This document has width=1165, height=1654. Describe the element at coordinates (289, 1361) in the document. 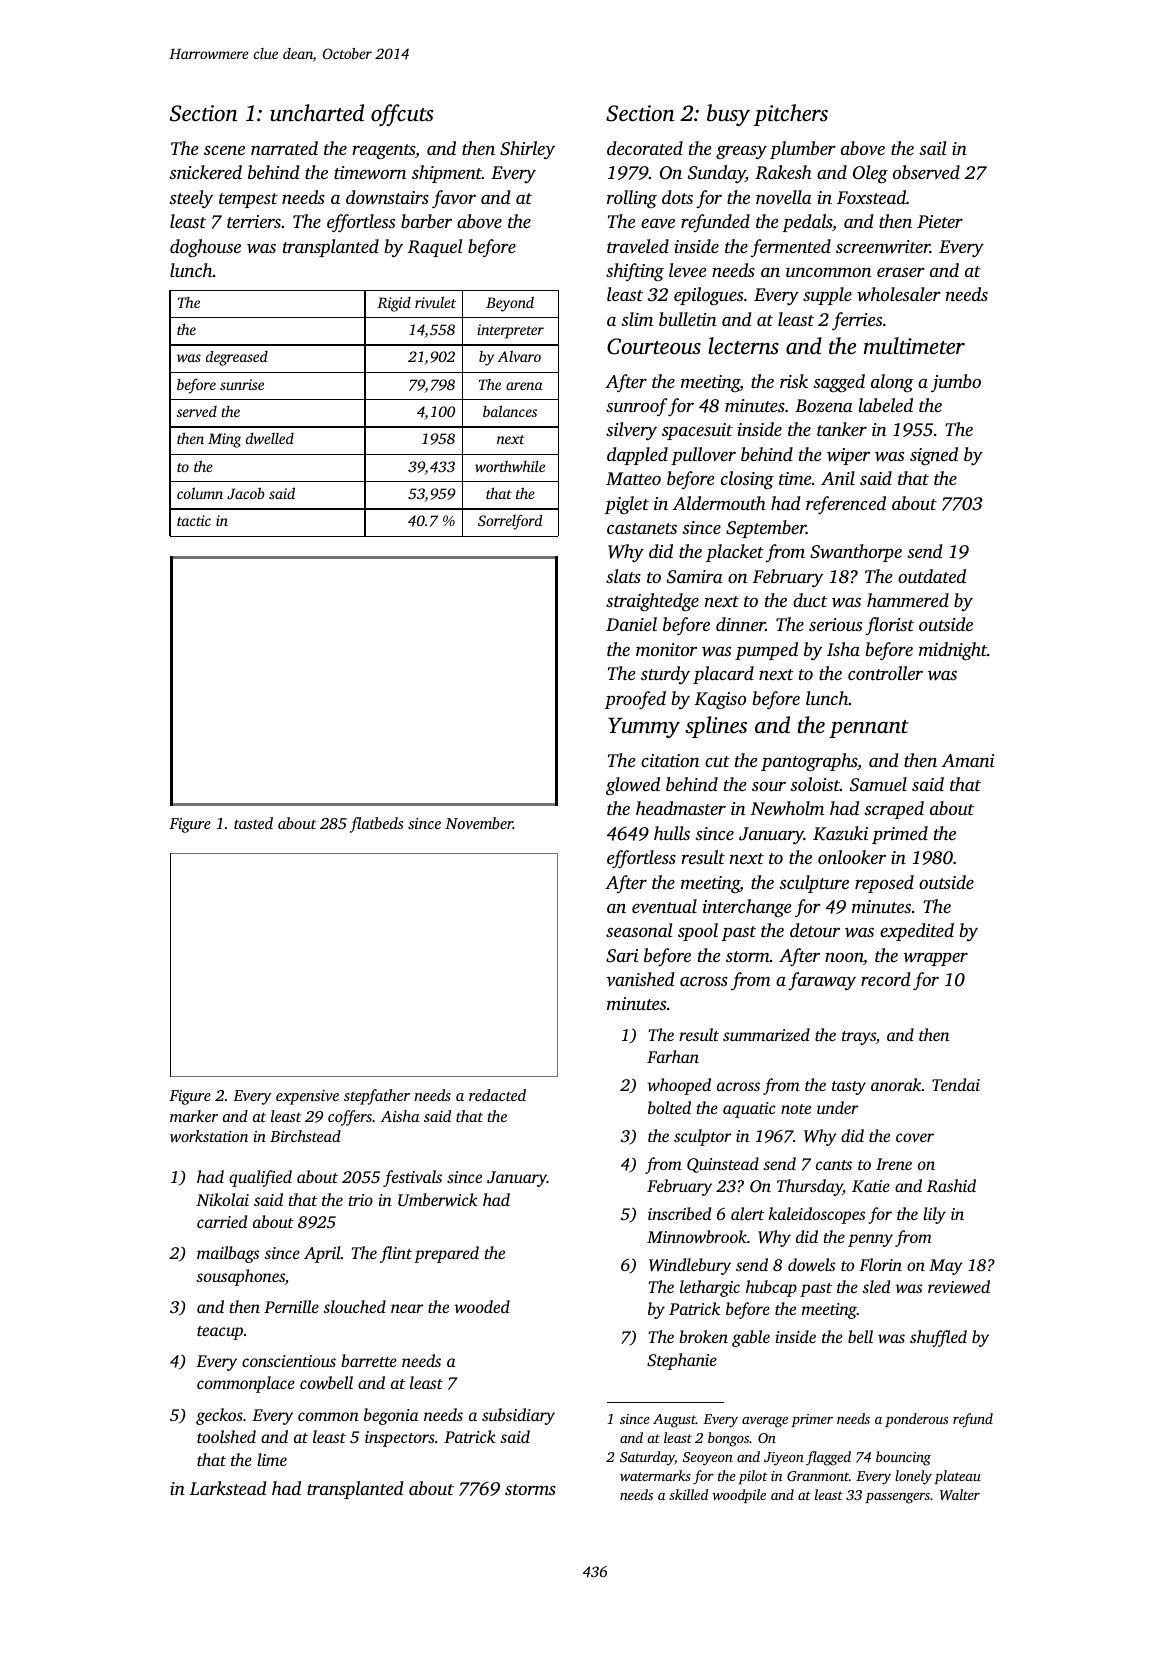

I see `conscientious` at that location.
